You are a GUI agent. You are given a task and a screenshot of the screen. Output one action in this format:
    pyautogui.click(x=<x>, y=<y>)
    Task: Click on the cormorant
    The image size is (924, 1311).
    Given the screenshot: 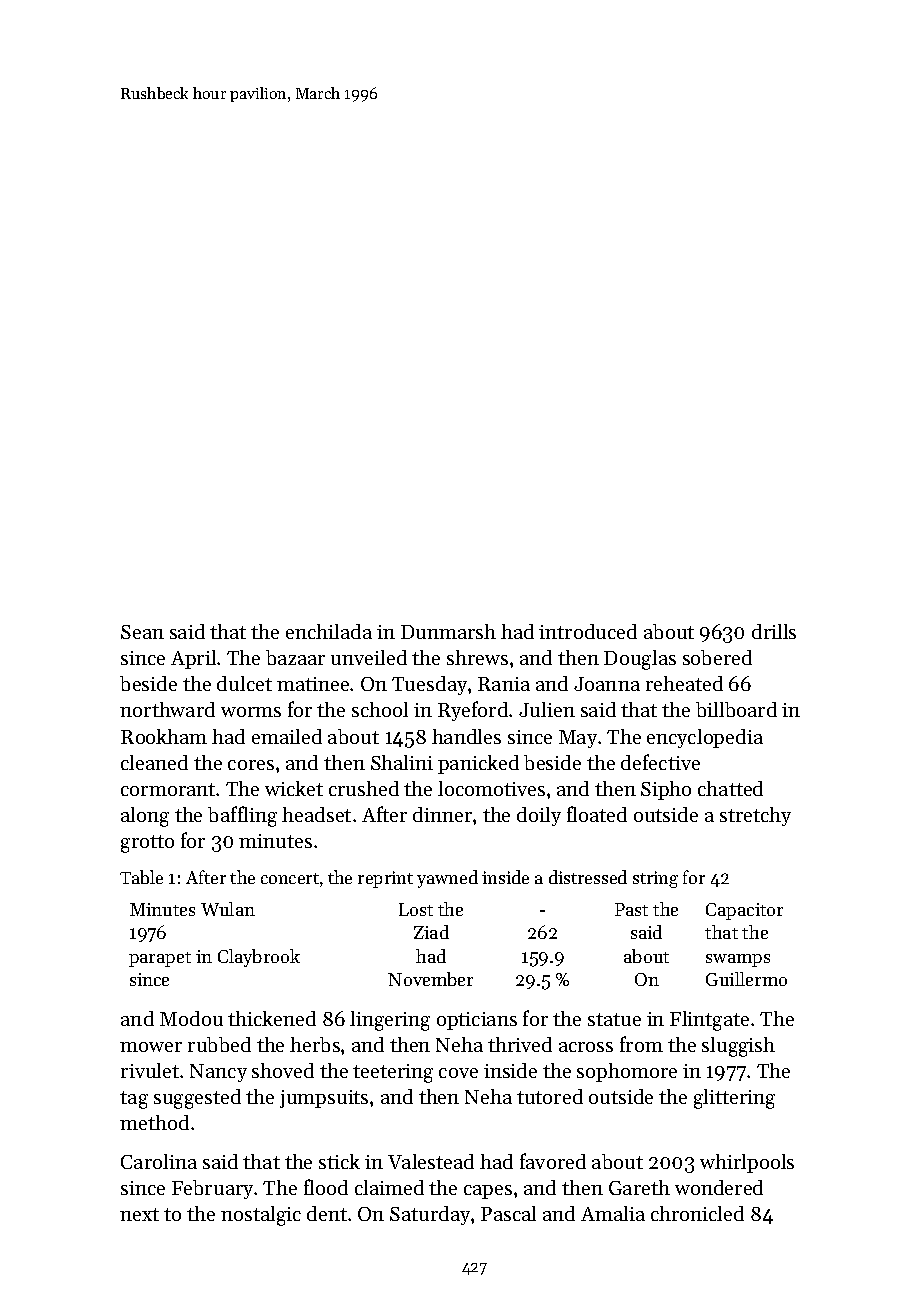 What is the action you would take?
    pyautogui.click(x=168, y=789)
